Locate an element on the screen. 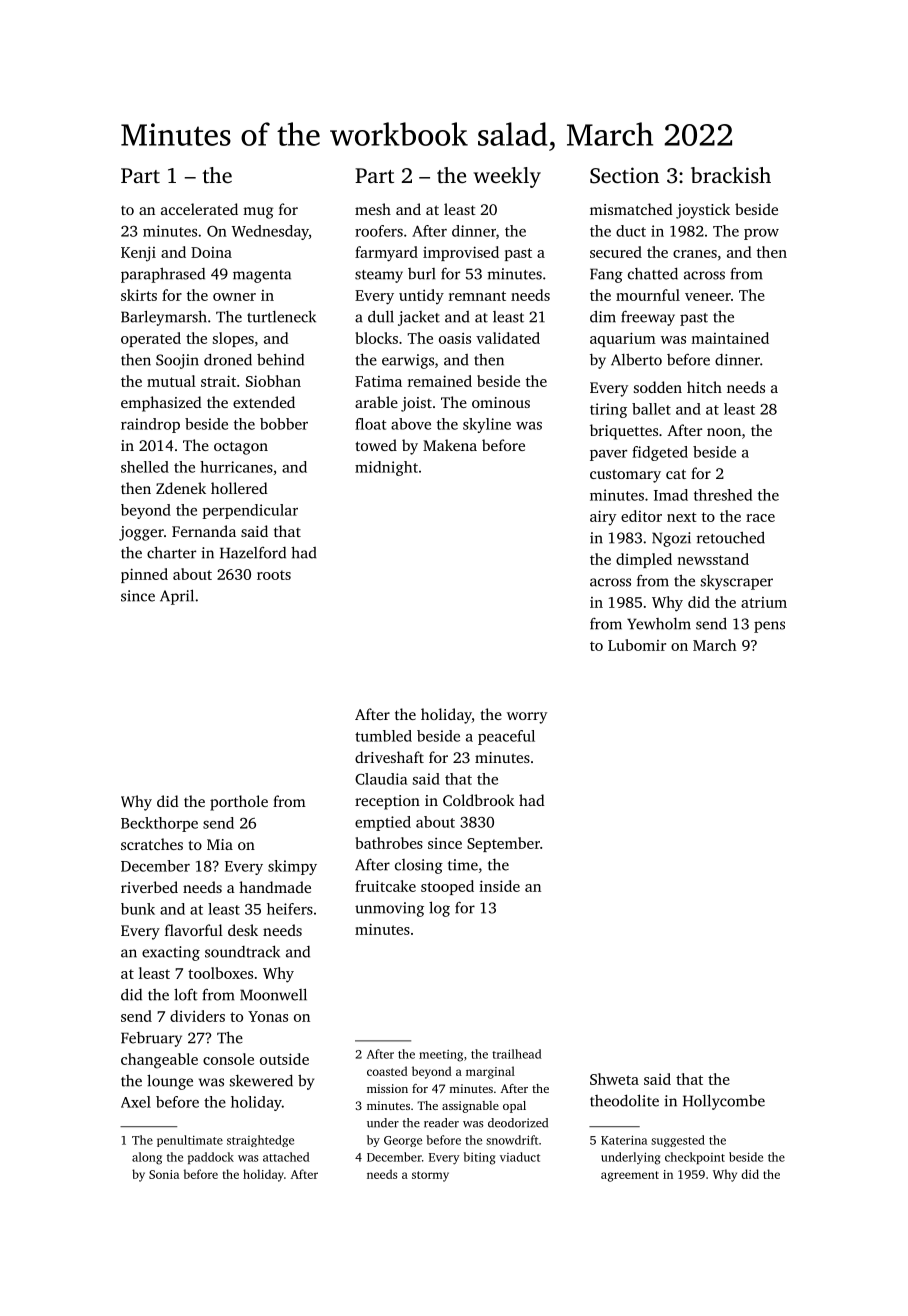  snowdrift is located at coordinates (512, 1140).
